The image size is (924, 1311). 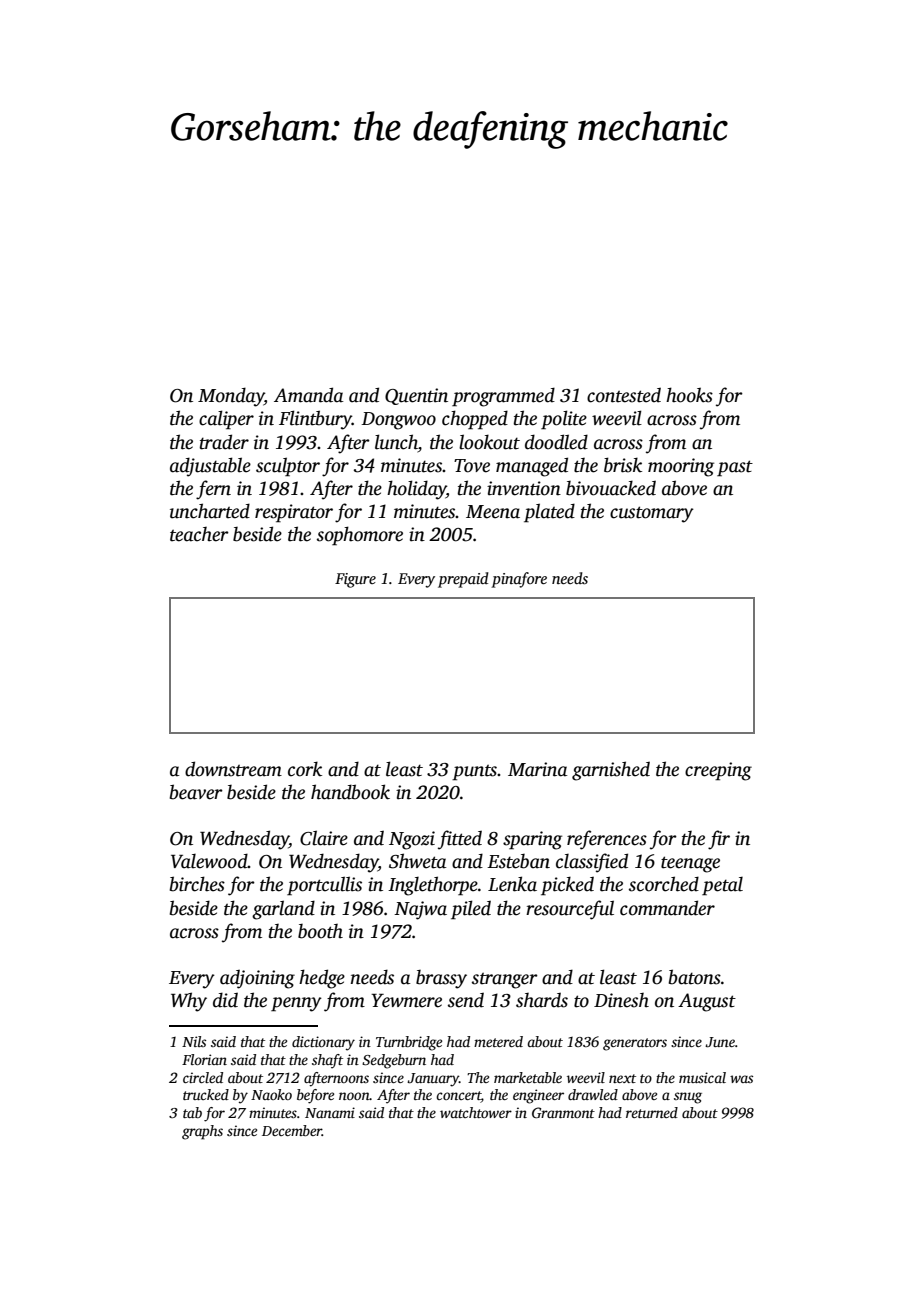 What do you see at coordinates (652, 1112) in the screenshot?
I see `returned` at bounding box center [652, 1112].
